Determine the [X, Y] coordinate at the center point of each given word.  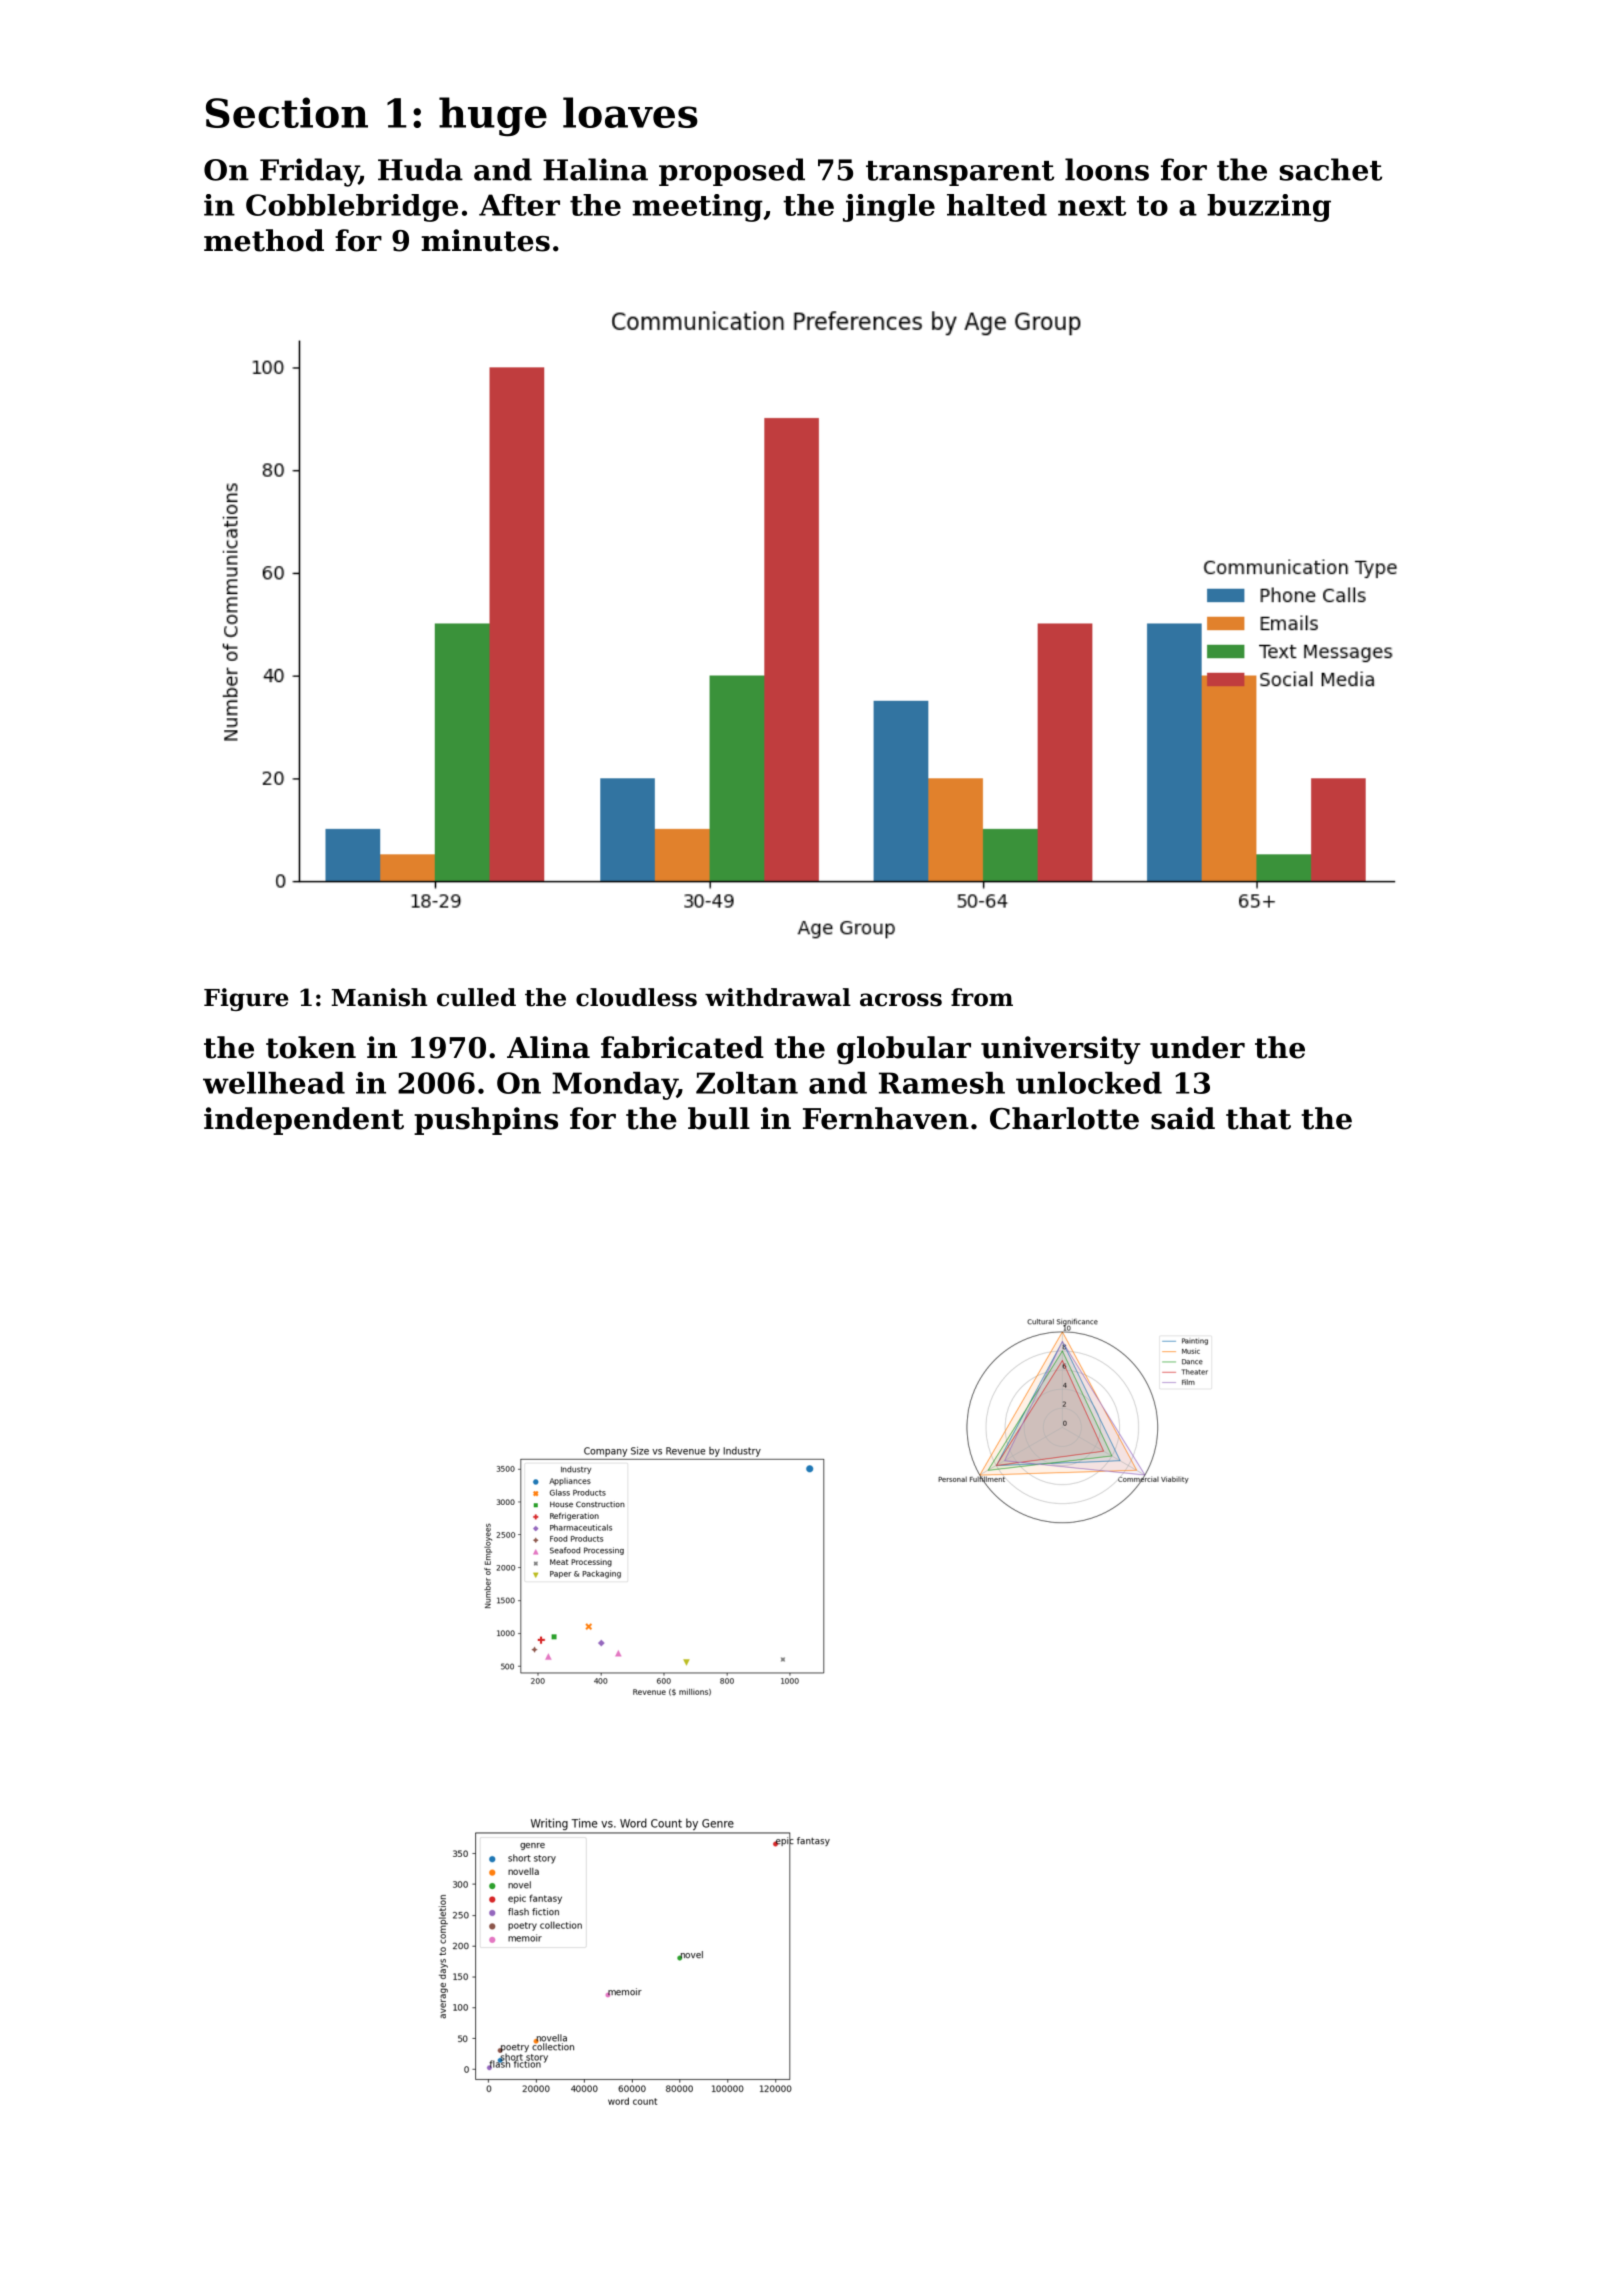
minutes [485, 240]
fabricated [682, 1047]
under [1197, 1047]
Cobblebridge [352, 208]
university [1061, 1050]
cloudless [636, 997]
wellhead [274, 1083]
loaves [630, 112]
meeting [697, 208]
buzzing [1269, 208]
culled [476, 997]
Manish [379, 997]
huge [493, 117]
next [1092, 206]
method [264, 240]
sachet [1331, 169]
